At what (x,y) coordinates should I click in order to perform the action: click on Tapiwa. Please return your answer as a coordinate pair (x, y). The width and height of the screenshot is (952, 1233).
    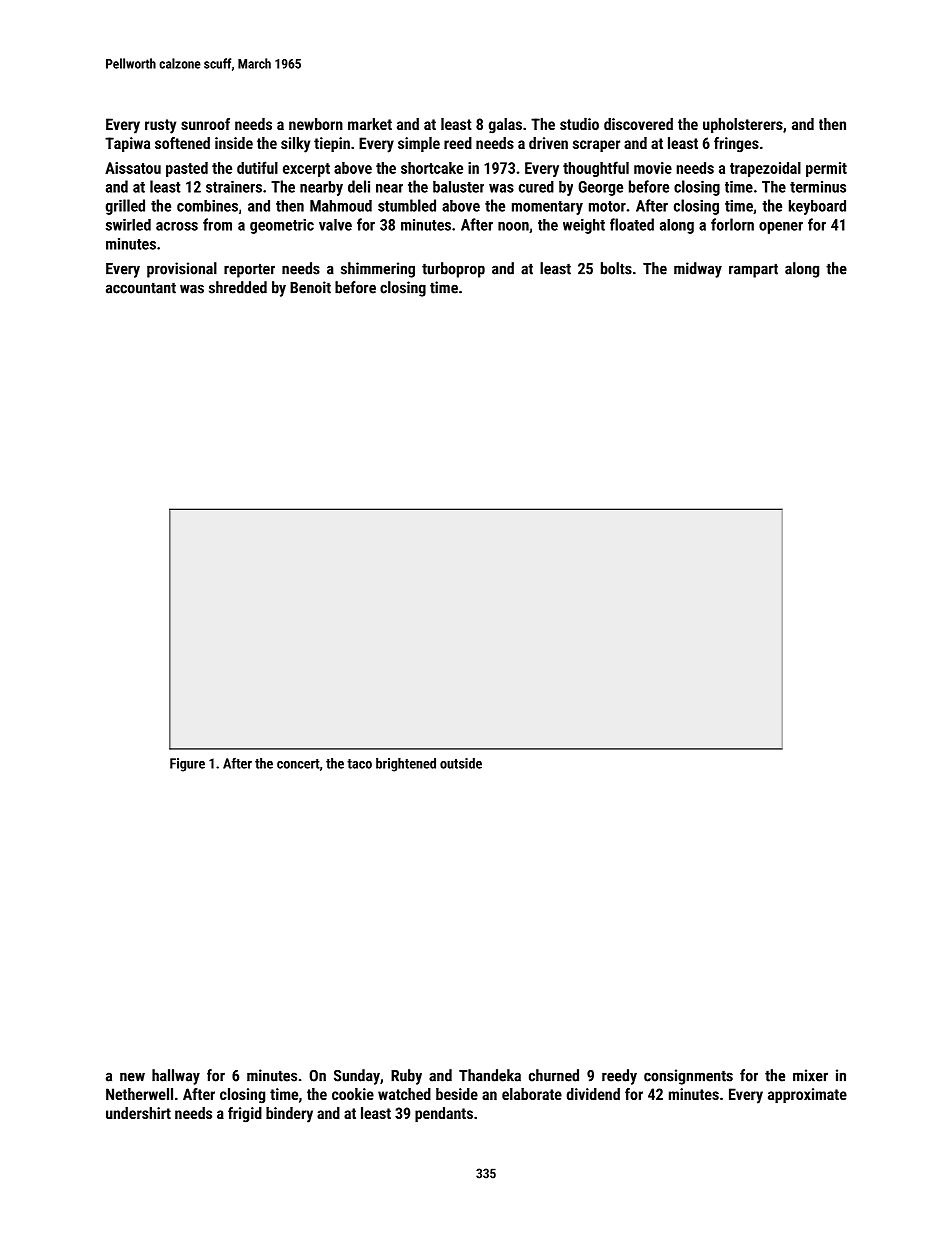
    Looking at the image, I should click on (127, 144).
